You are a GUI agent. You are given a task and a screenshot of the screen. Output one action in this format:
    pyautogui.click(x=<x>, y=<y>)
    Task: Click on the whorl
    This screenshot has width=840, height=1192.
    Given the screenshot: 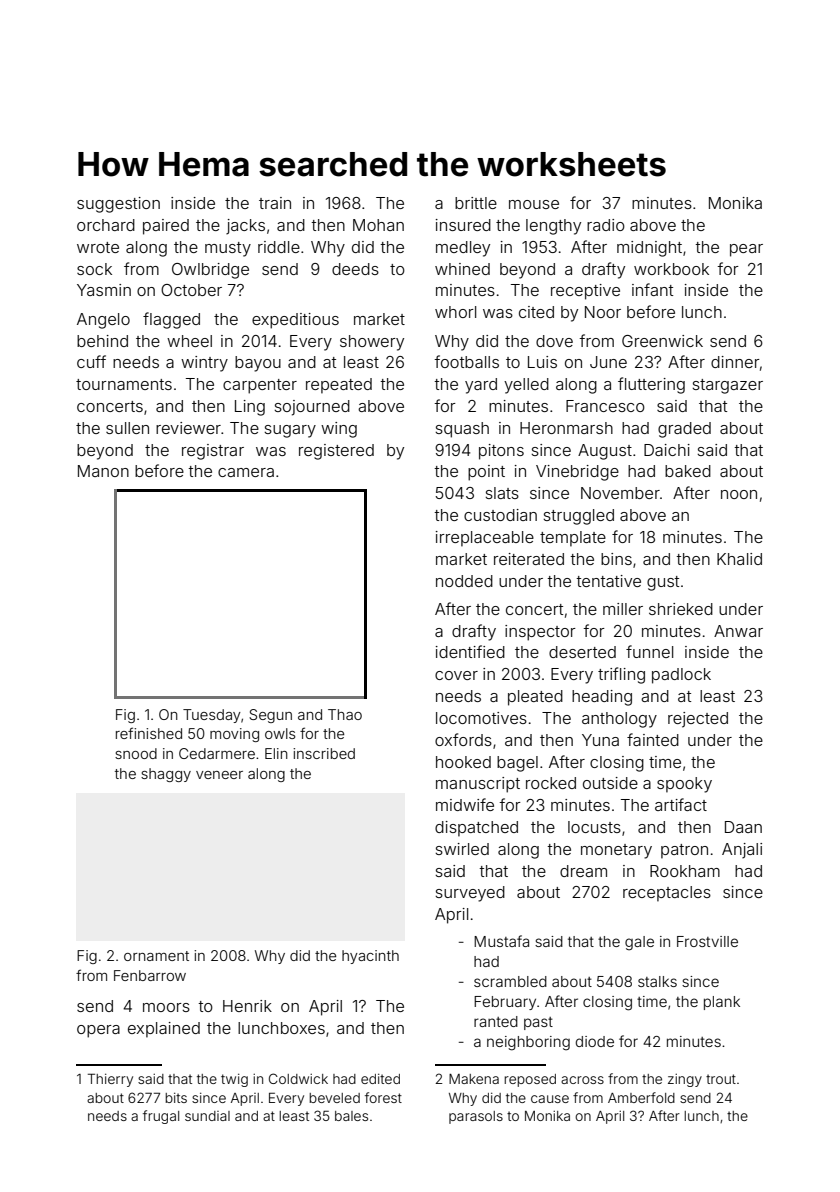 What is the action you would take?
    pyautogui.click(x=455, y=312)
